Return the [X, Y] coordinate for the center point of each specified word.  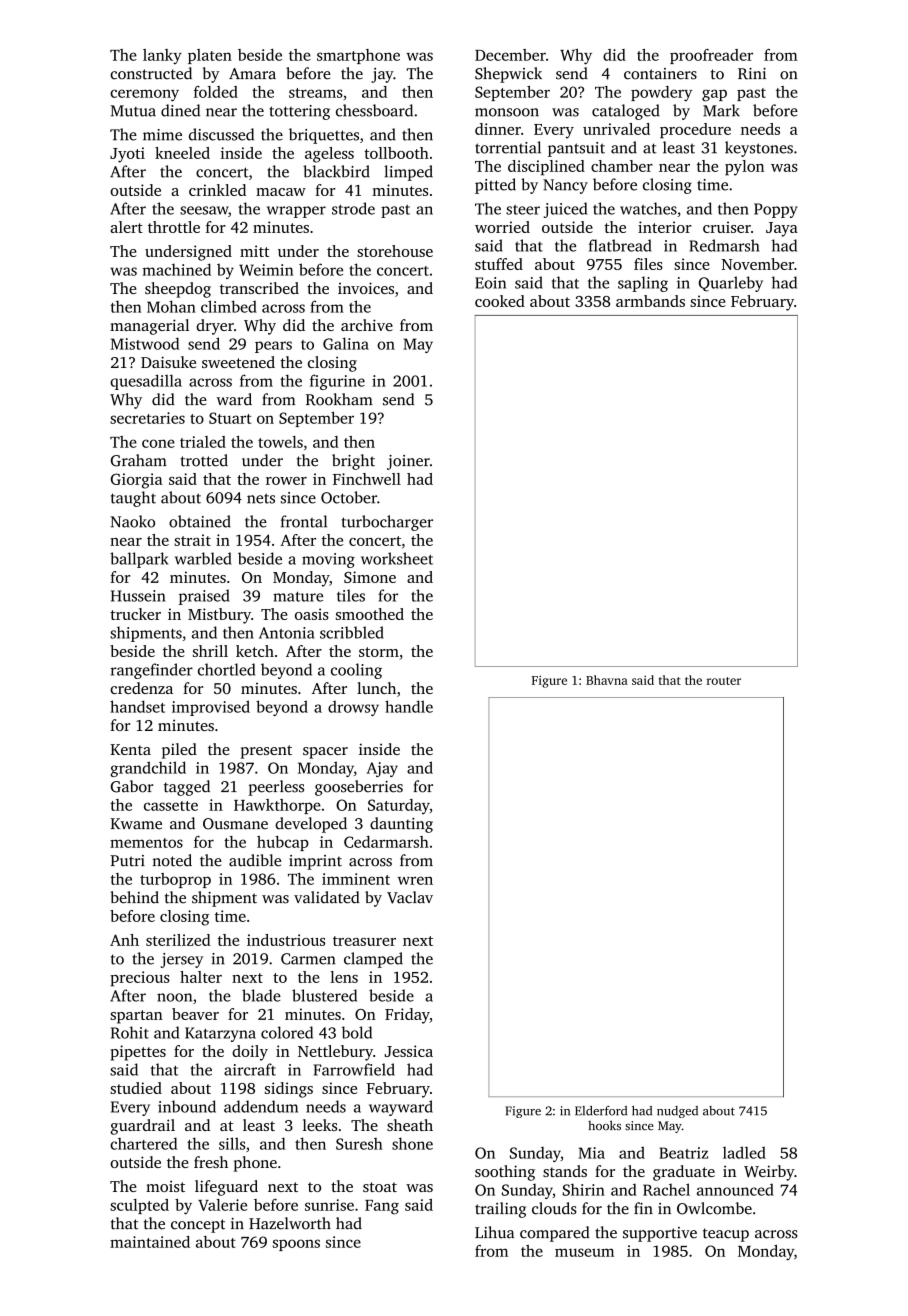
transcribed [259, 288]
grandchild [148, 769]
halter [201, 977]
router [724, 681]
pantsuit [576, 149]
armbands [650, 301]
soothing [505, 1173]
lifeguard [226, 1188]
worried [502, 227]
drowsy [353, 708]
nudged [677, 1112]
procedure [695, 131]
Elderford [601, 1111]
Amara [252, 74]
